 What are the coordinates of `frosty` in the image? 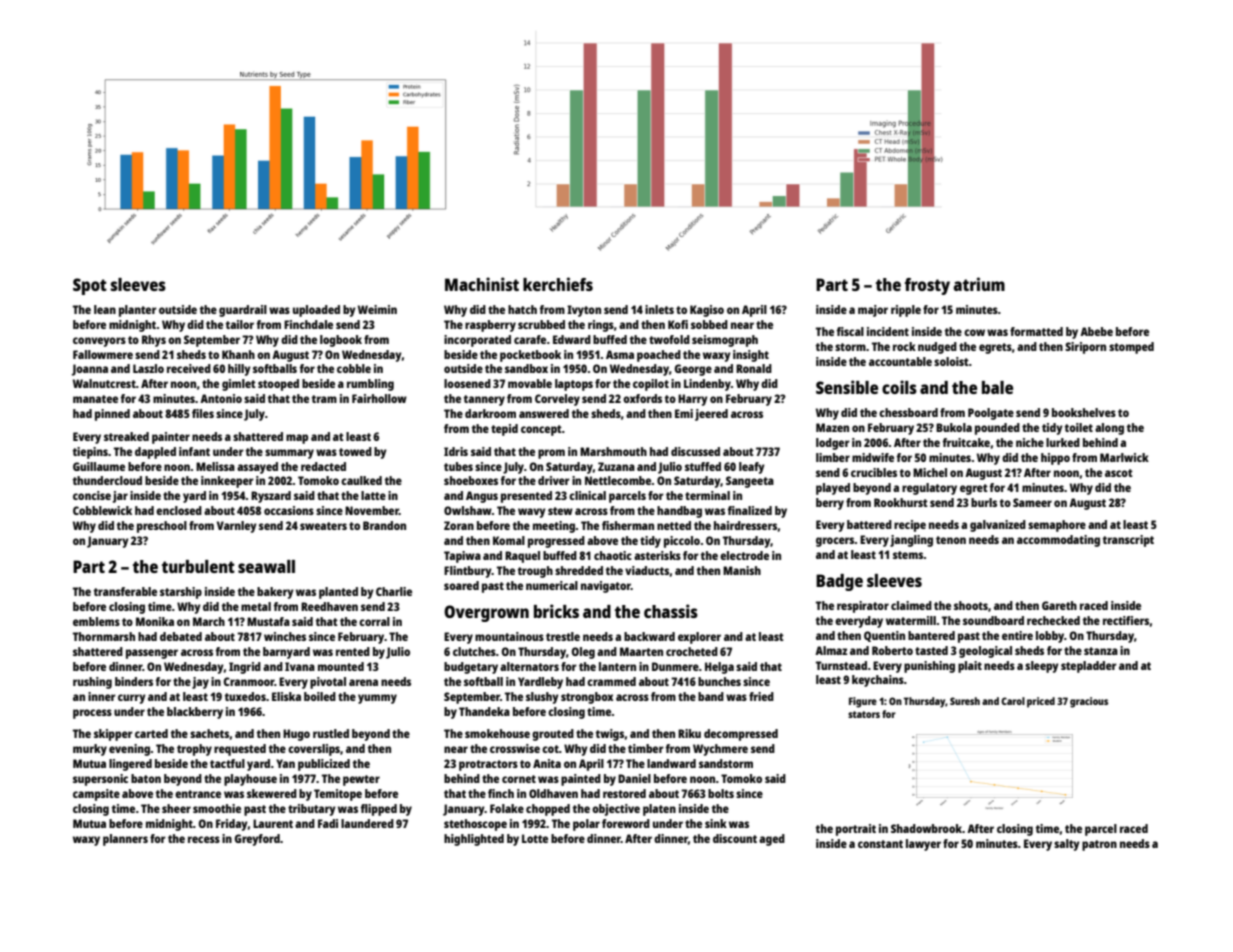 It's located at (927, 286).
